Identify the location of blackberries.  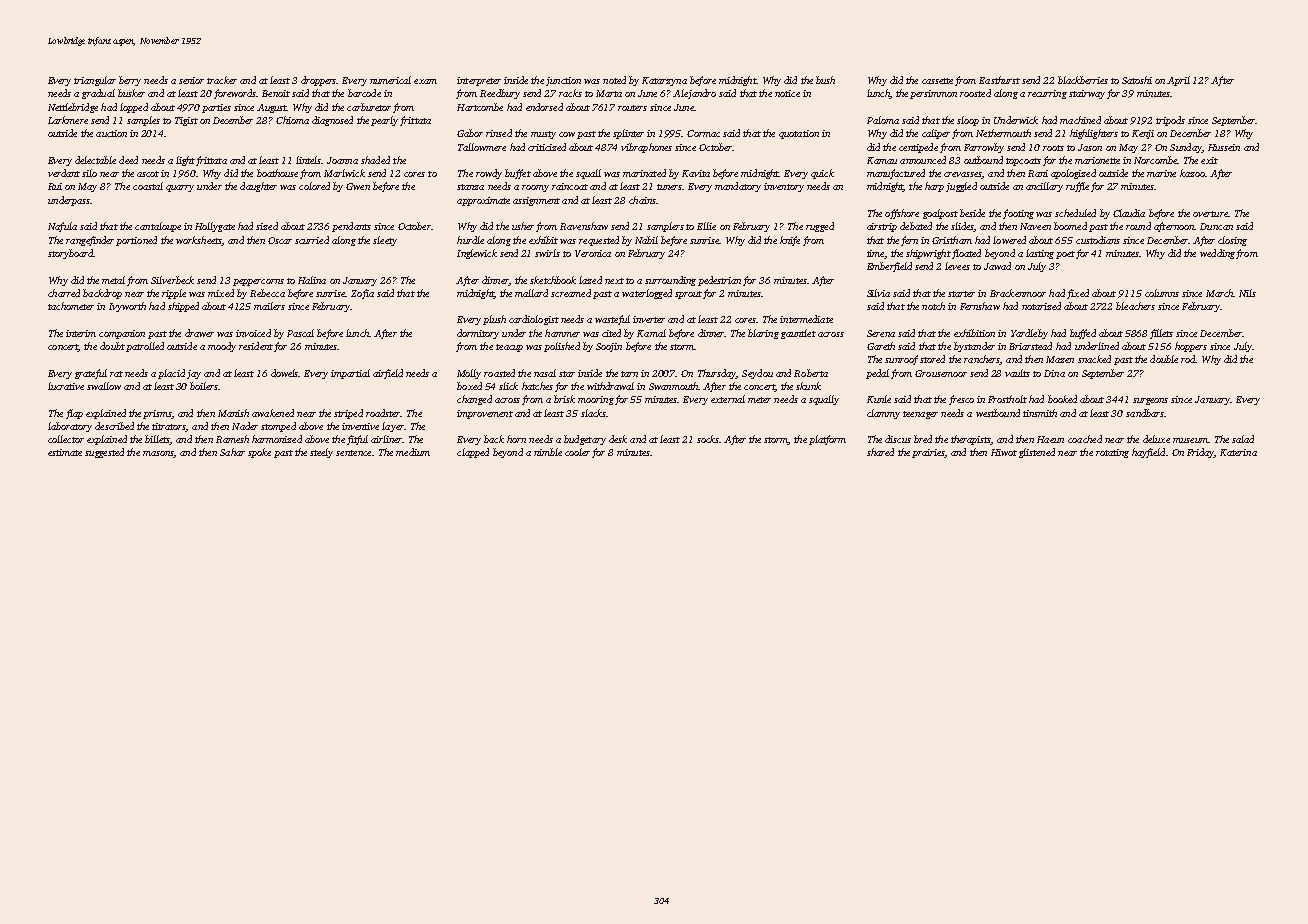
(1083, 80).
